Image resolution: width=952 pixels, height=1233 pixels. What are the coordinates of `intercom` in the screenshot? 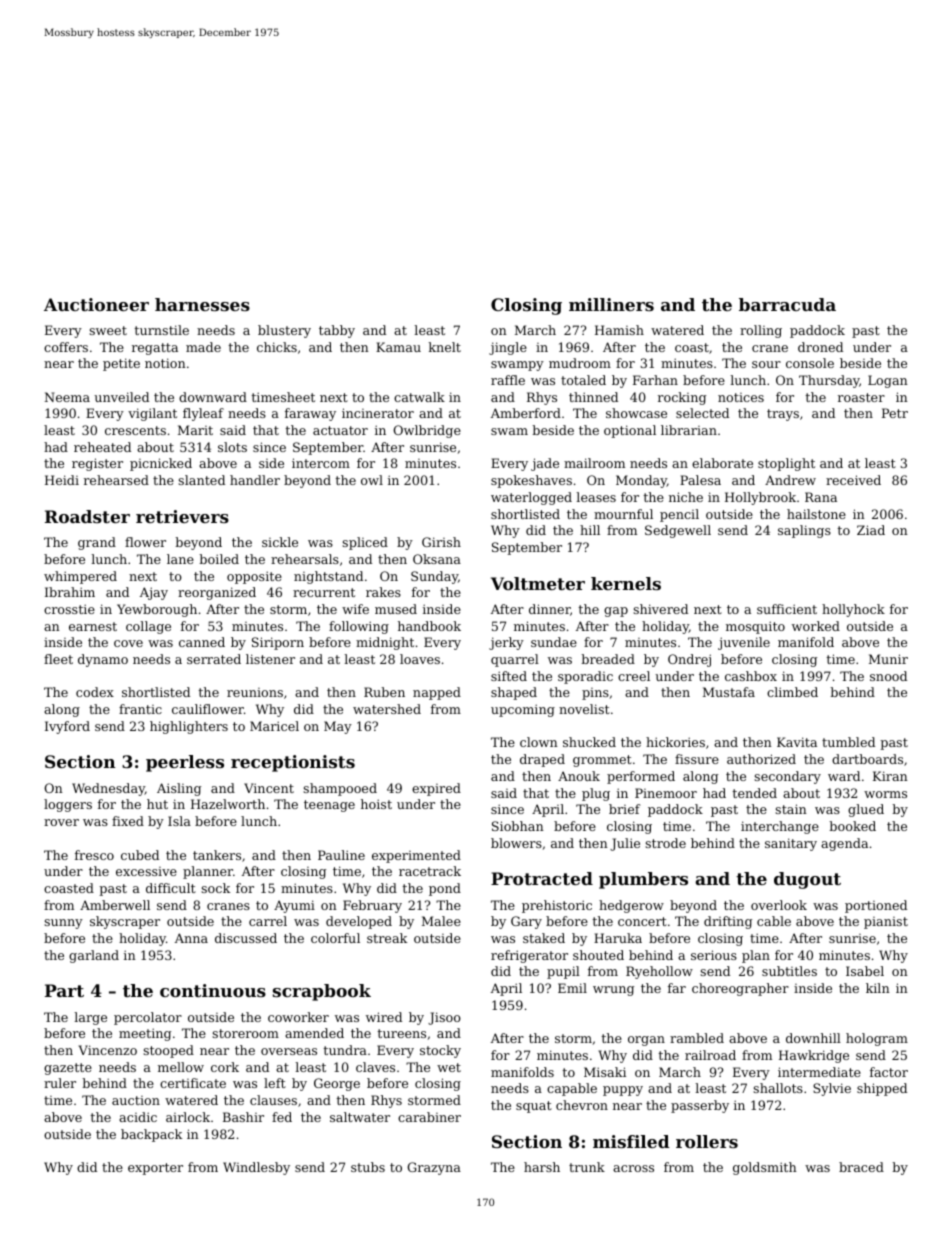 It's located at (321, 463).
